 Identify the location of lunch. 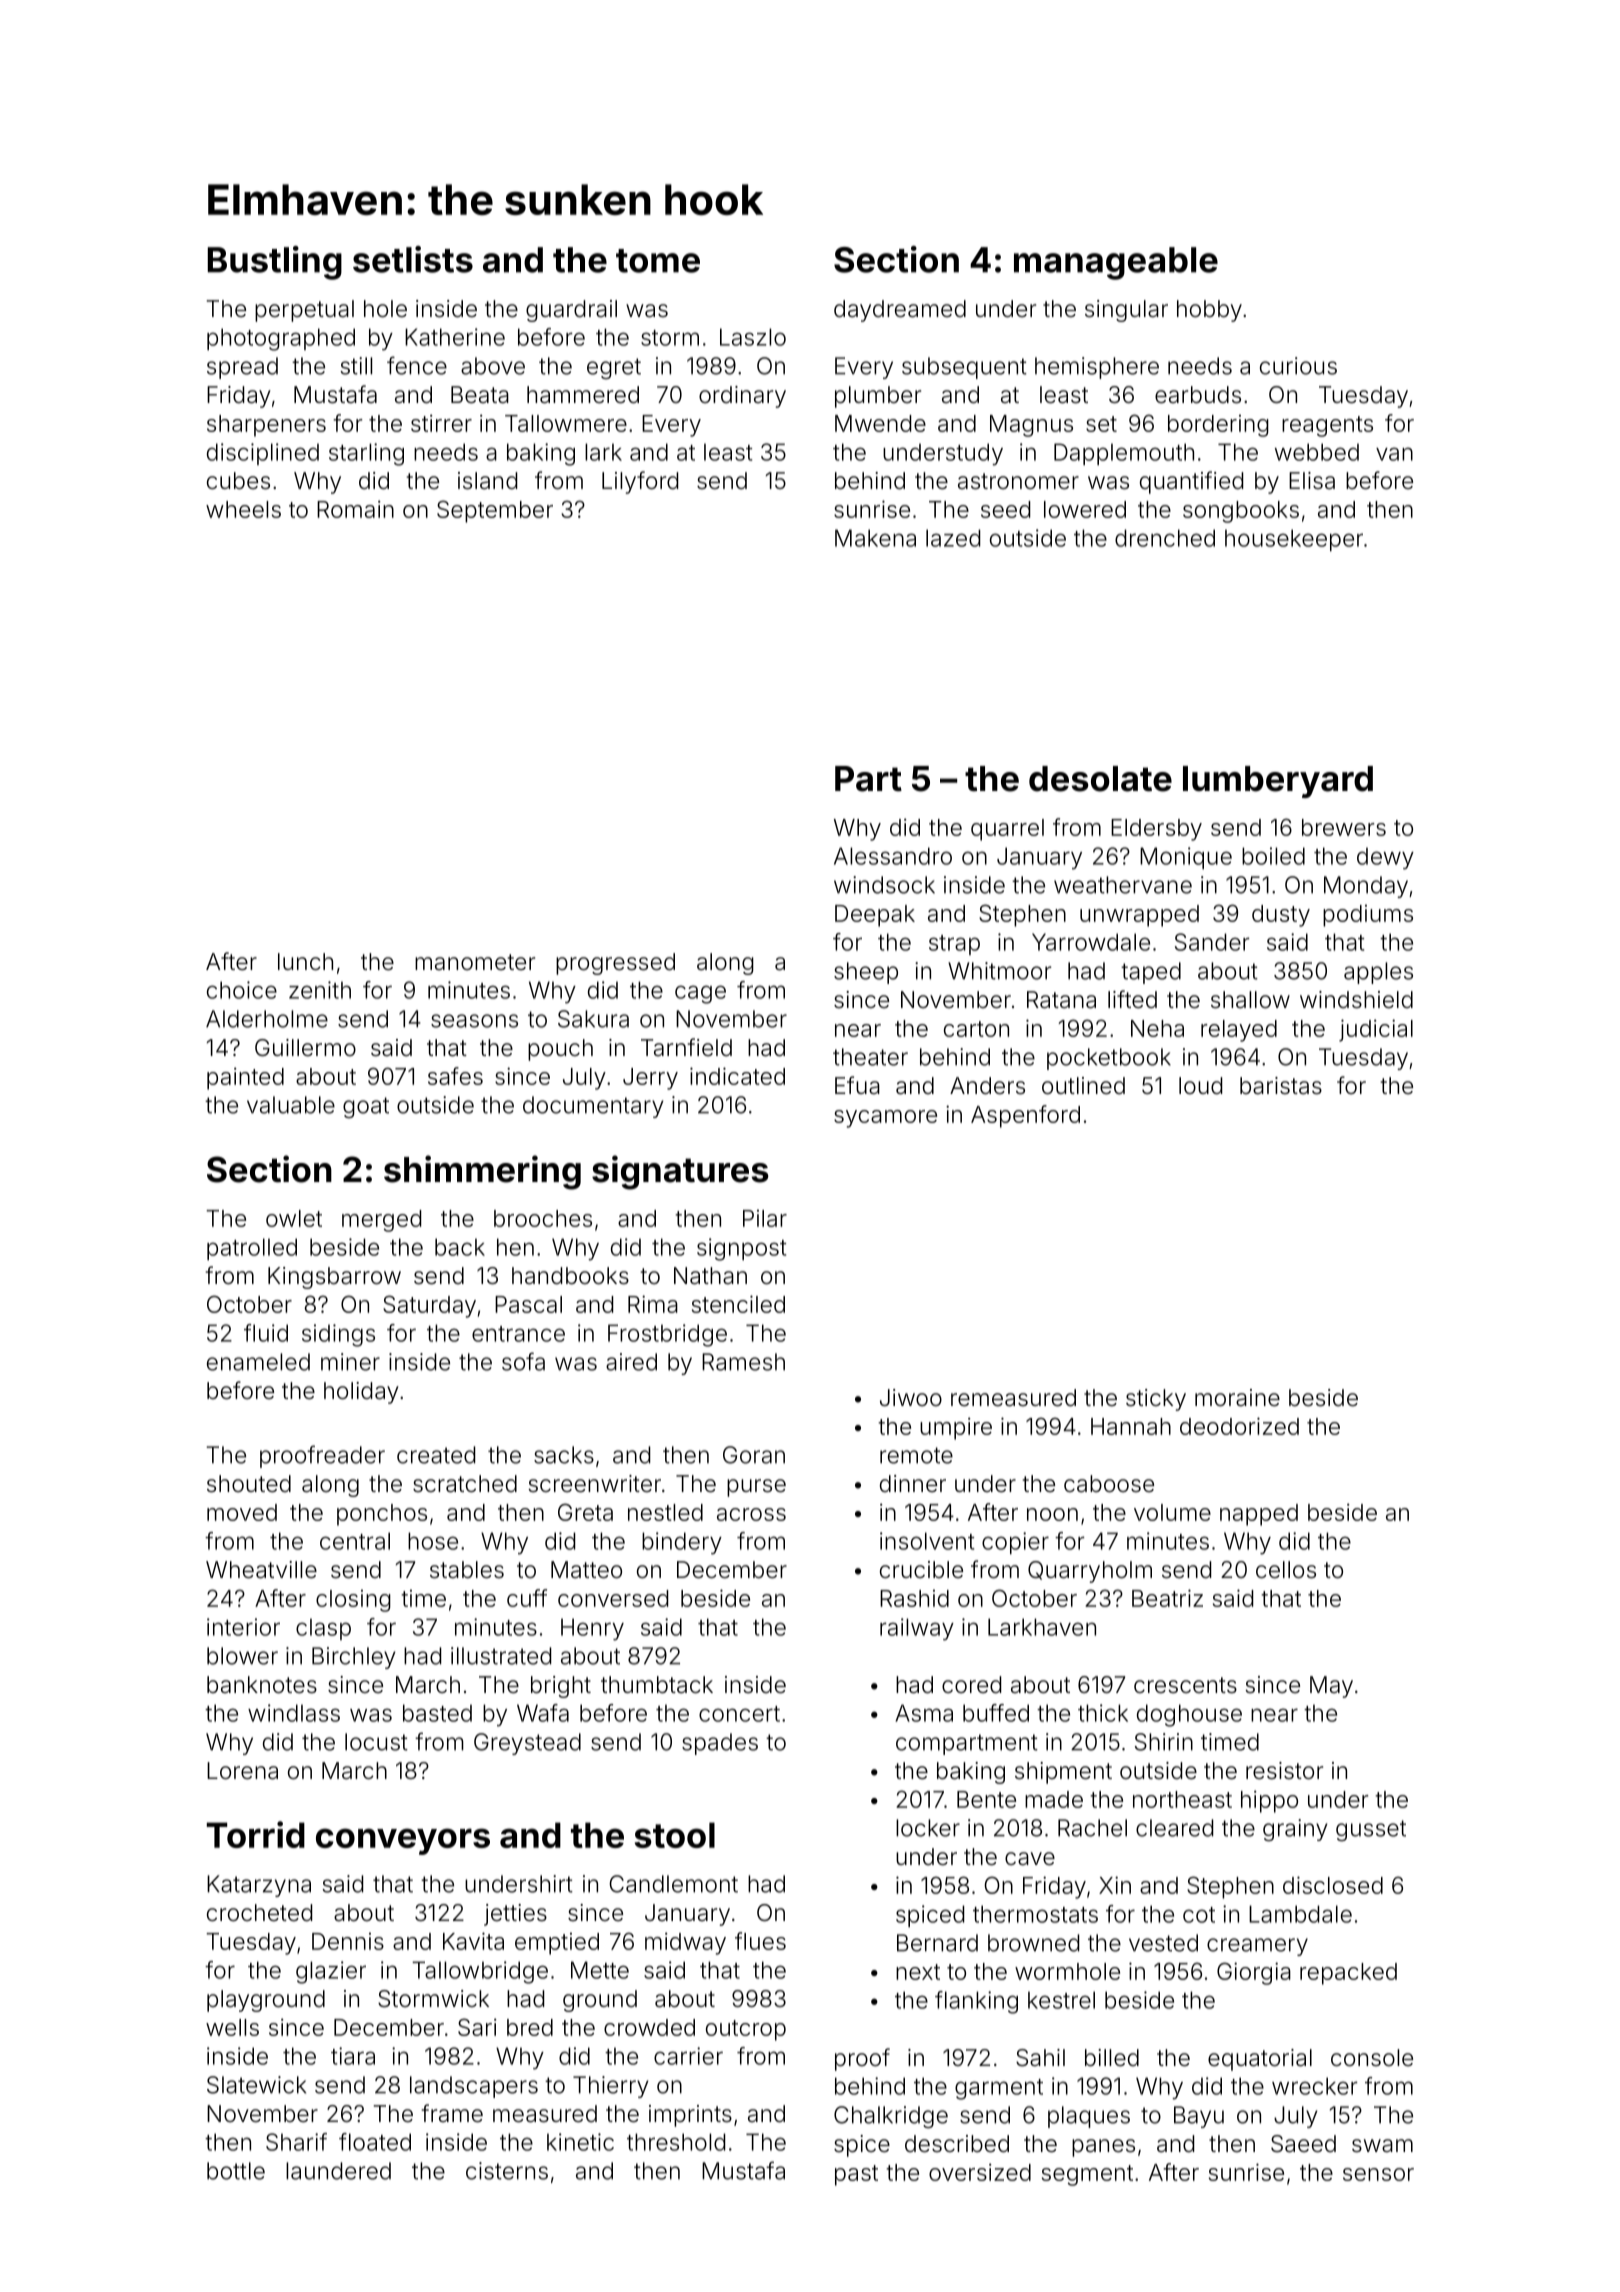
(305, 961).
